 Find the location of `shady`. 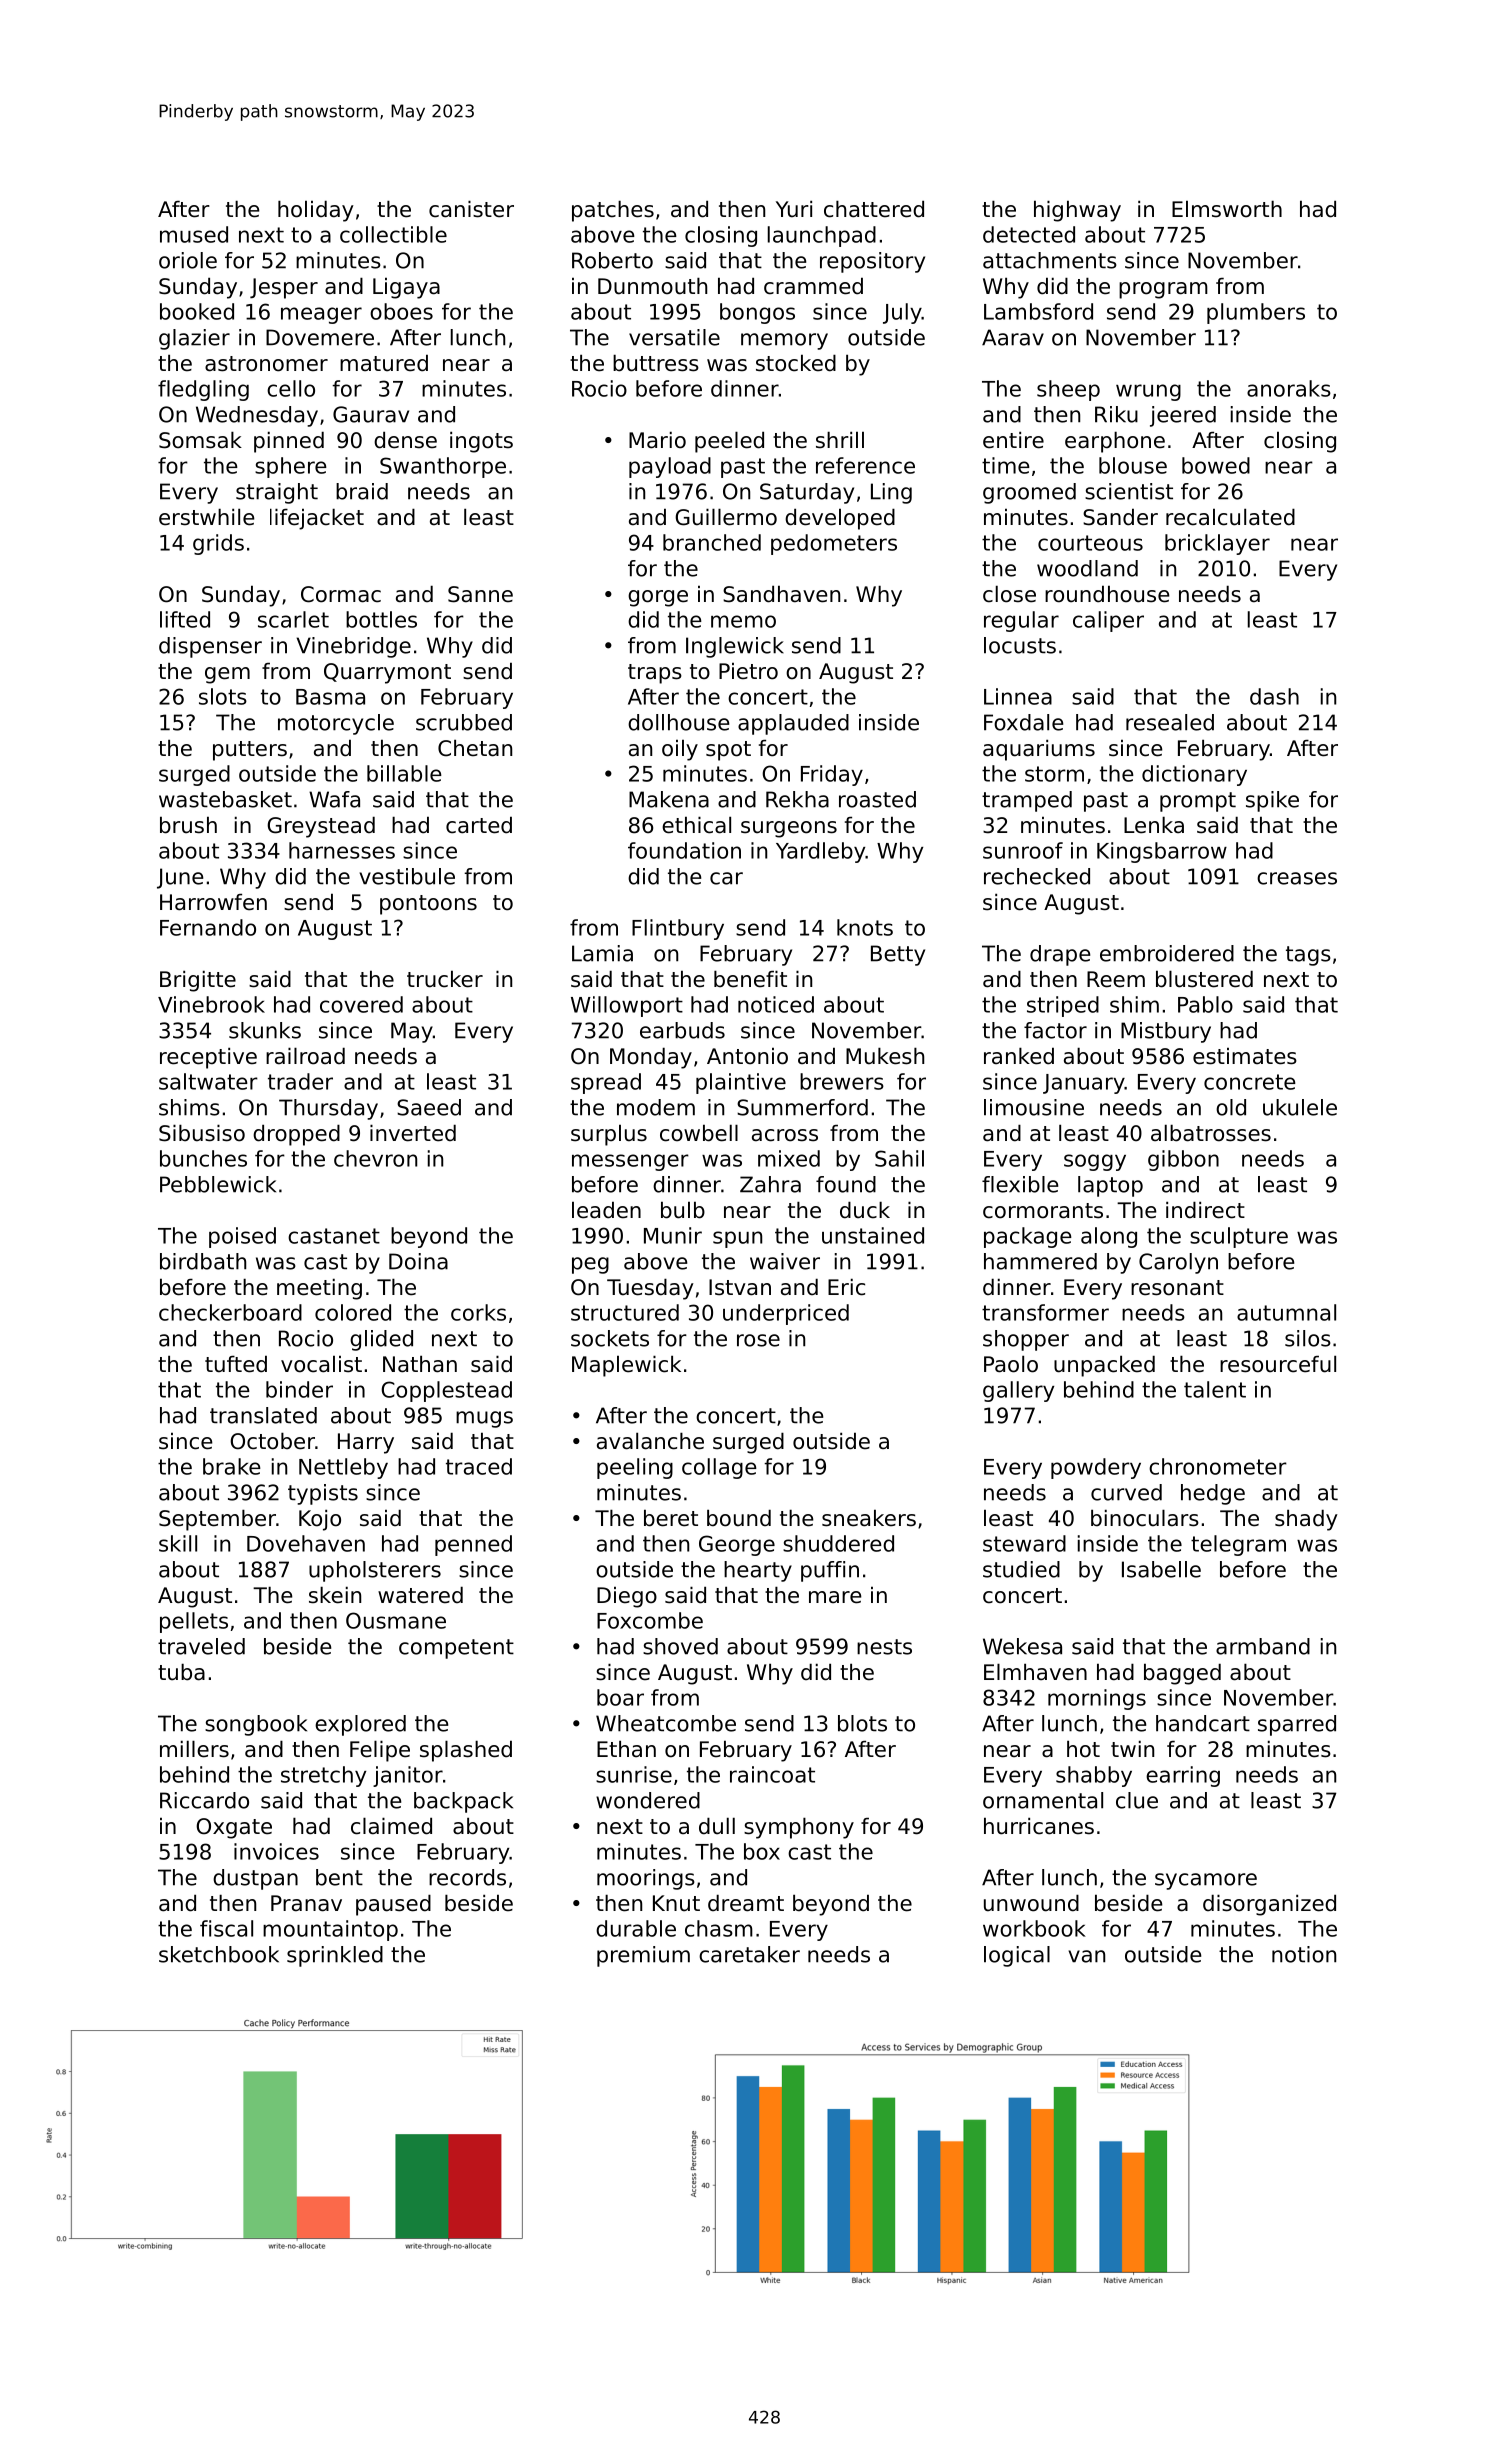

shady is located at coordinates (1306, 1520).
